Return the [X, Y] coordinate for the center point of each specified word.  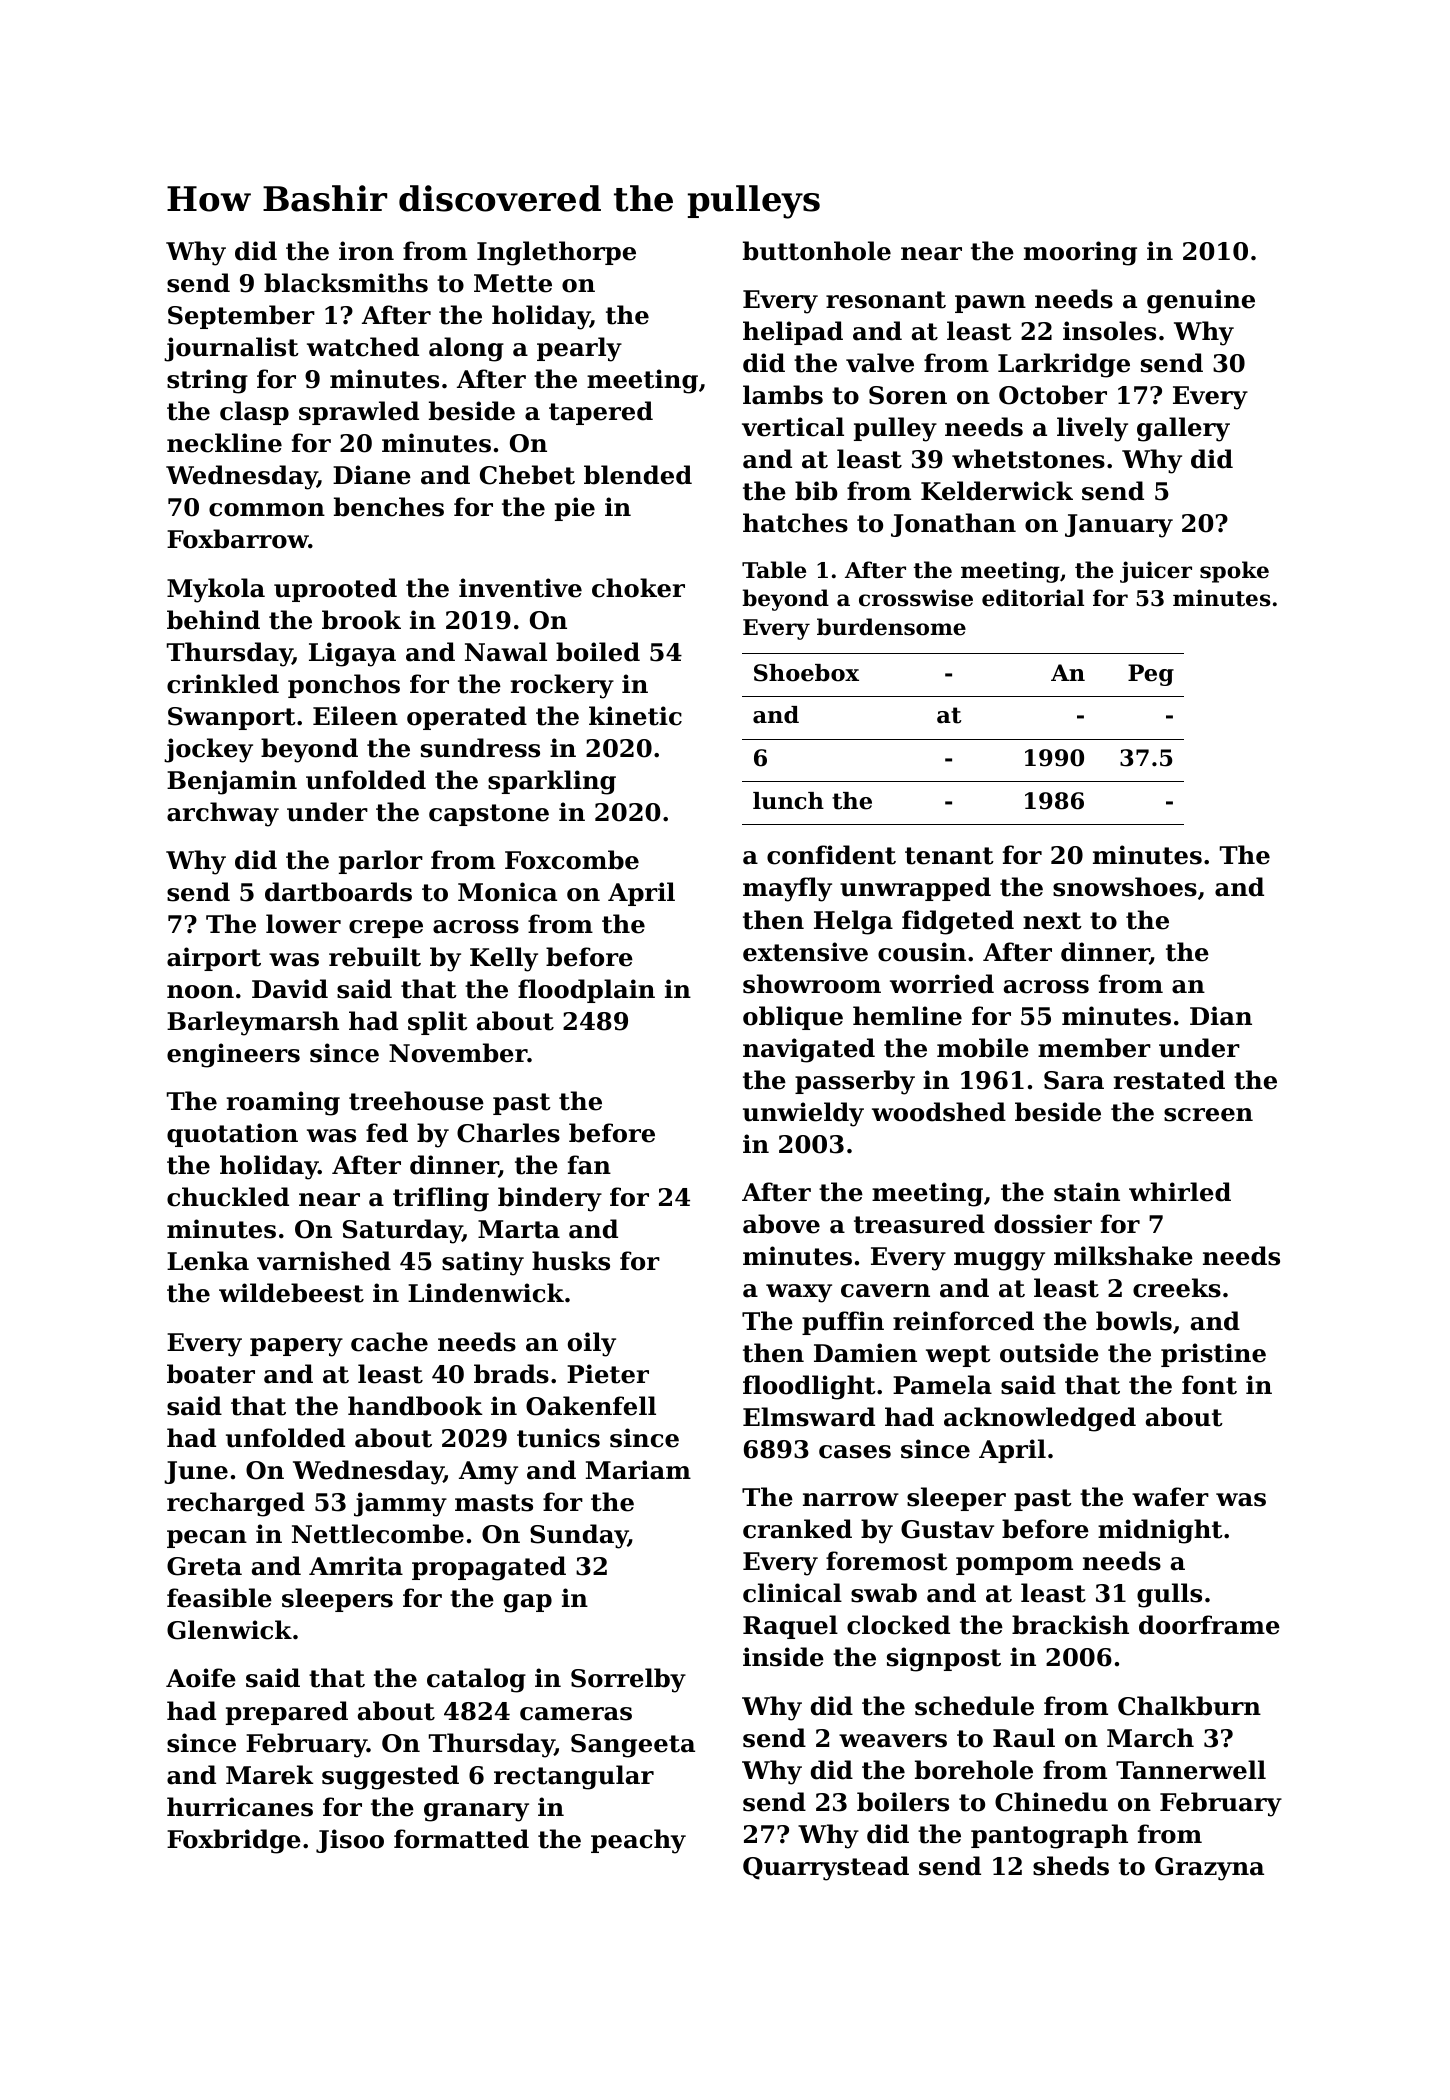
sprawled [359, 413]
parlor [381, 862]
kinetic [635, 716]
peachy [638, 1841]
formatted [461, 1839]
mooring [1080, 253]
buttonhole [817, 251]
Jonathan [953, 525]
